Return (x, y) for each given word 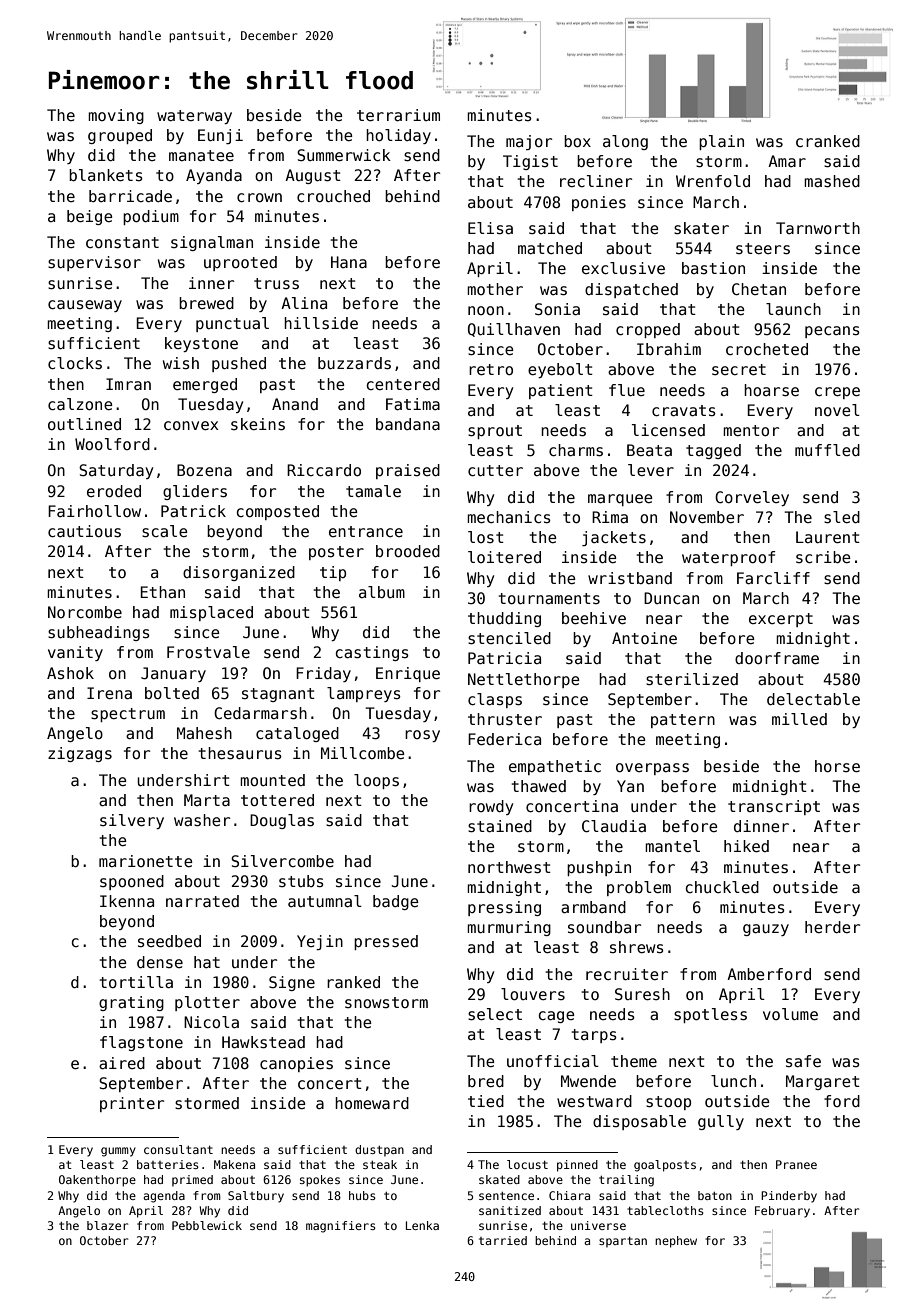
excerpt (781, 620)
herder (832, 927)
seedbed (169, 941)
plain (721, 142)
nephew (676, 1242)
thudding (504, 619)
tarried (503, 1240)
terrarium (398, 115)
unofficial (553, 1061)
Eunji (220, 136)
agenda (164, 1197)
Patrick (193, 511)
